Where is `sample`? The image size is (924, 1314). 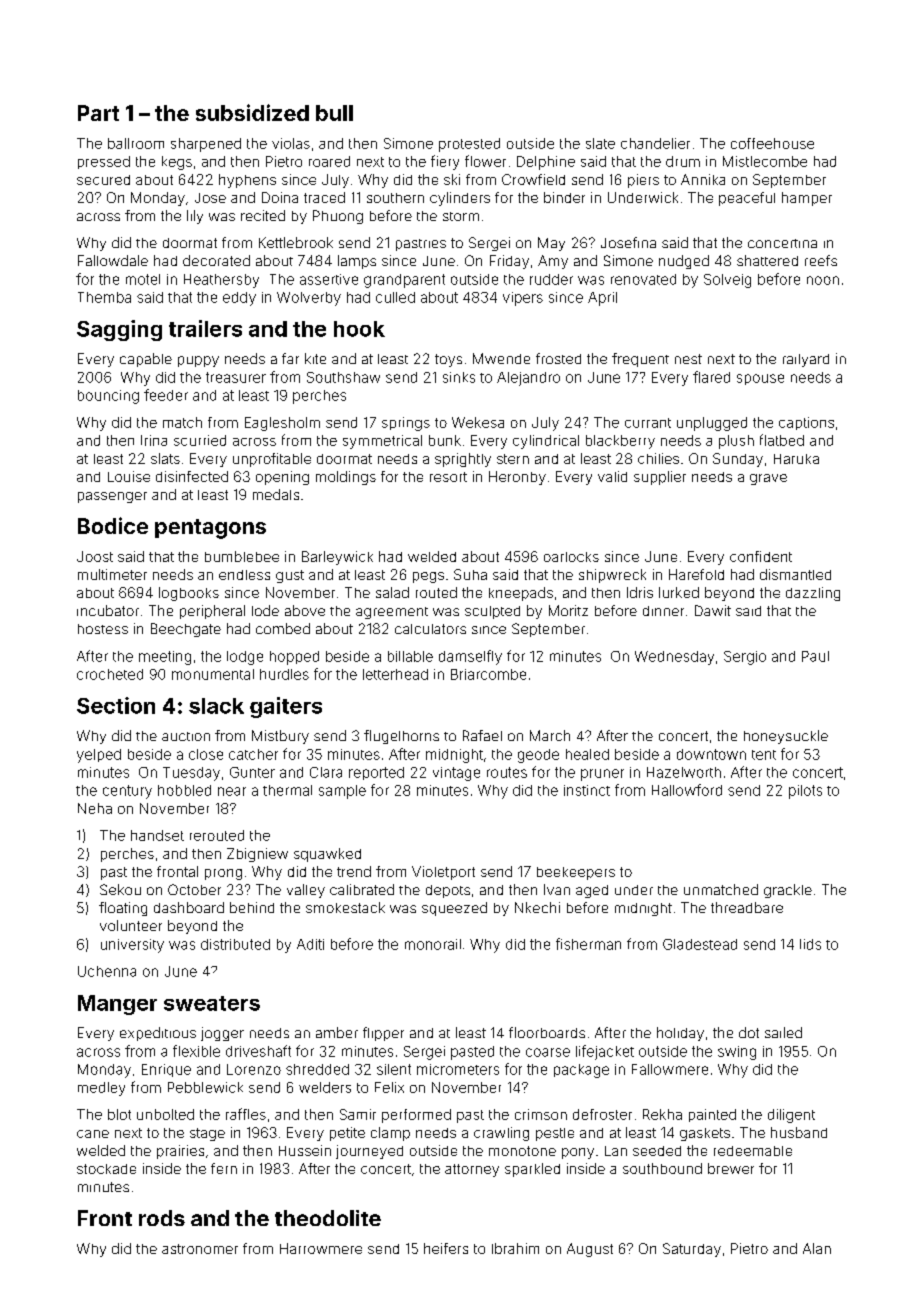 sample is located at coordinates (342, 792).
